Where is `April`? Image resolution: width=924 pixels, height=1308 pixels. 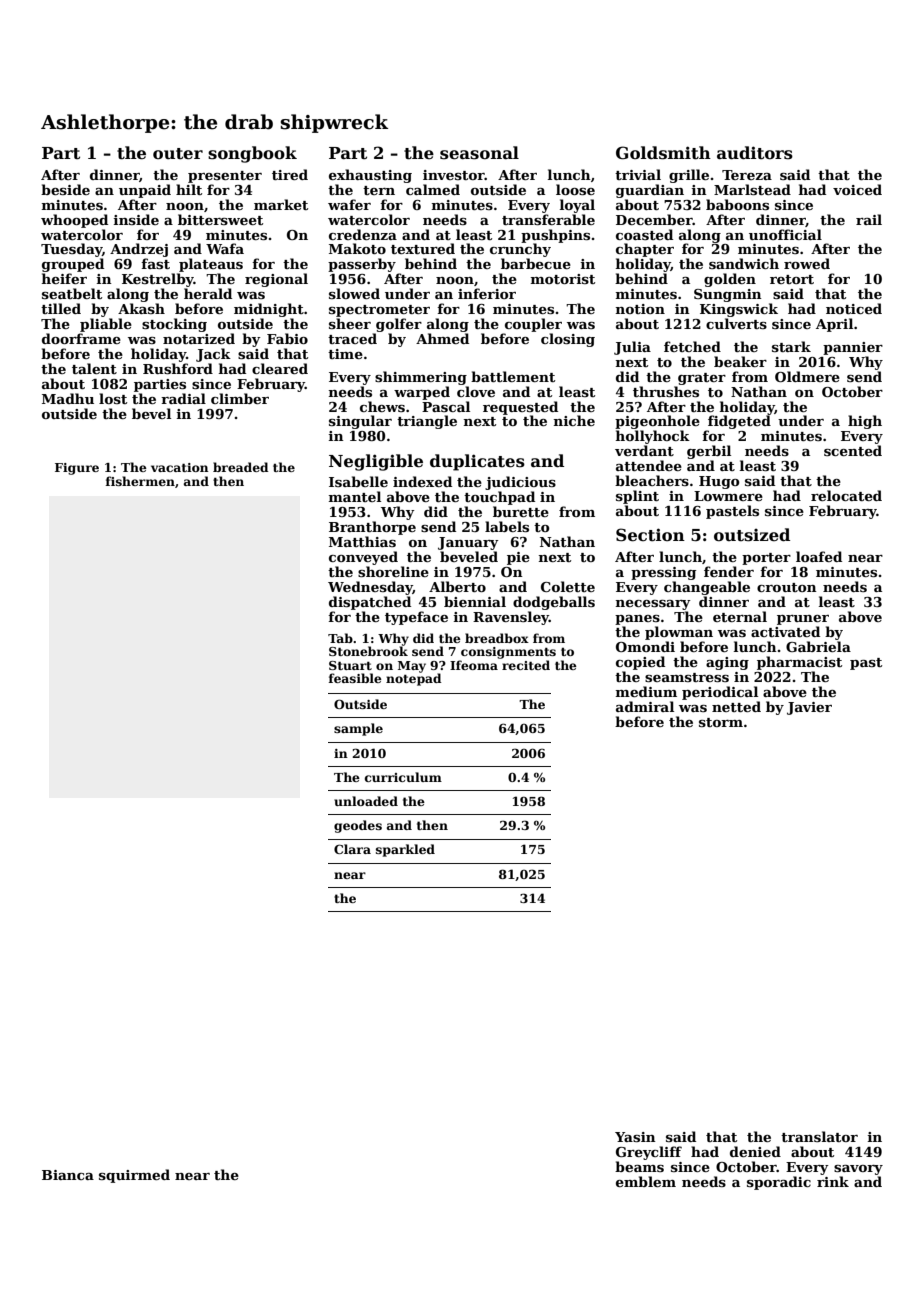 April is located at coordinates (834, 325).
